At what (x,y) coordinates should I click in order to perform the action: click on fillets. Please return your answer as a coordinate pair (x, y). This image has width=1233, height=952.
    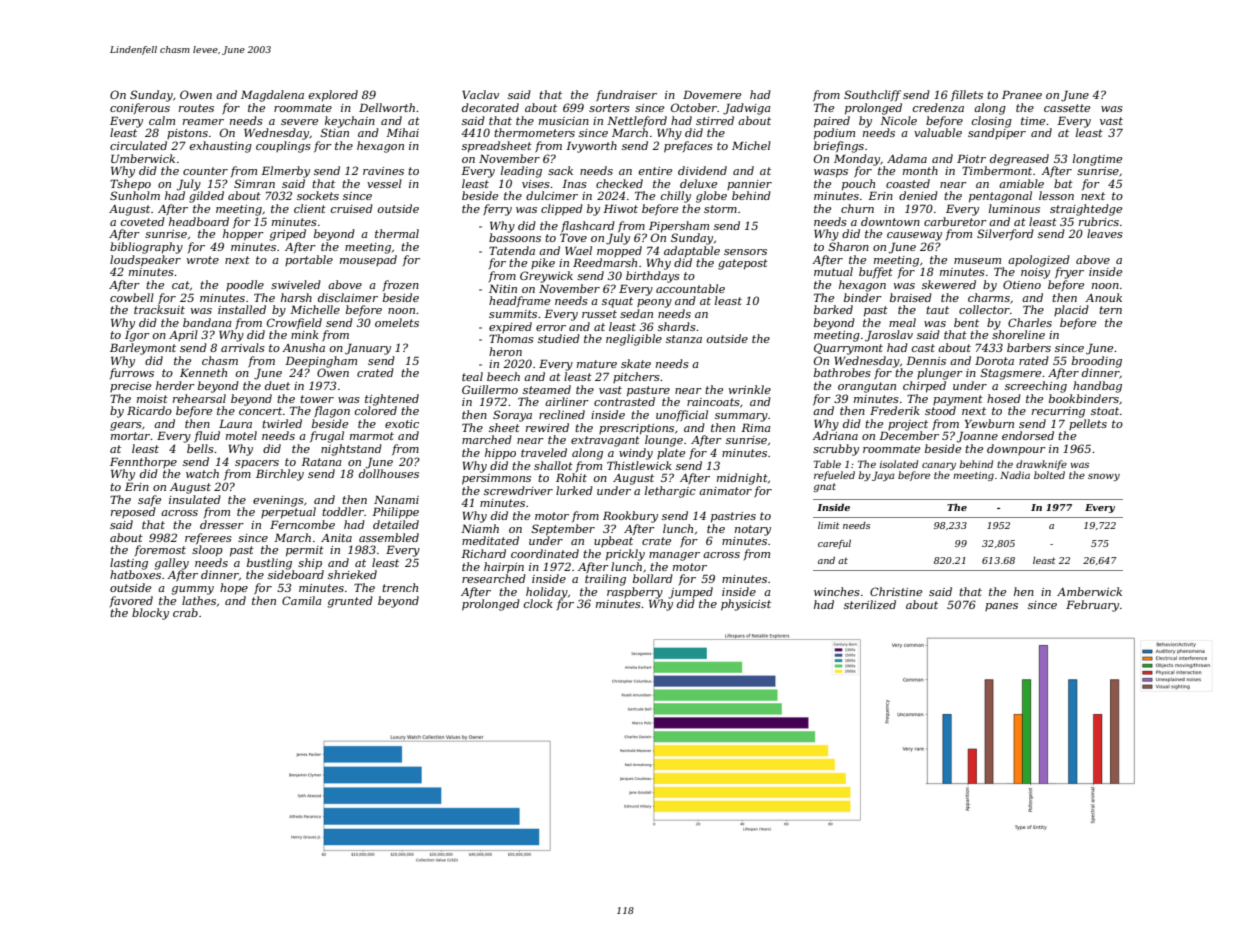
    Looking at the image, I should click on (967, 95).
